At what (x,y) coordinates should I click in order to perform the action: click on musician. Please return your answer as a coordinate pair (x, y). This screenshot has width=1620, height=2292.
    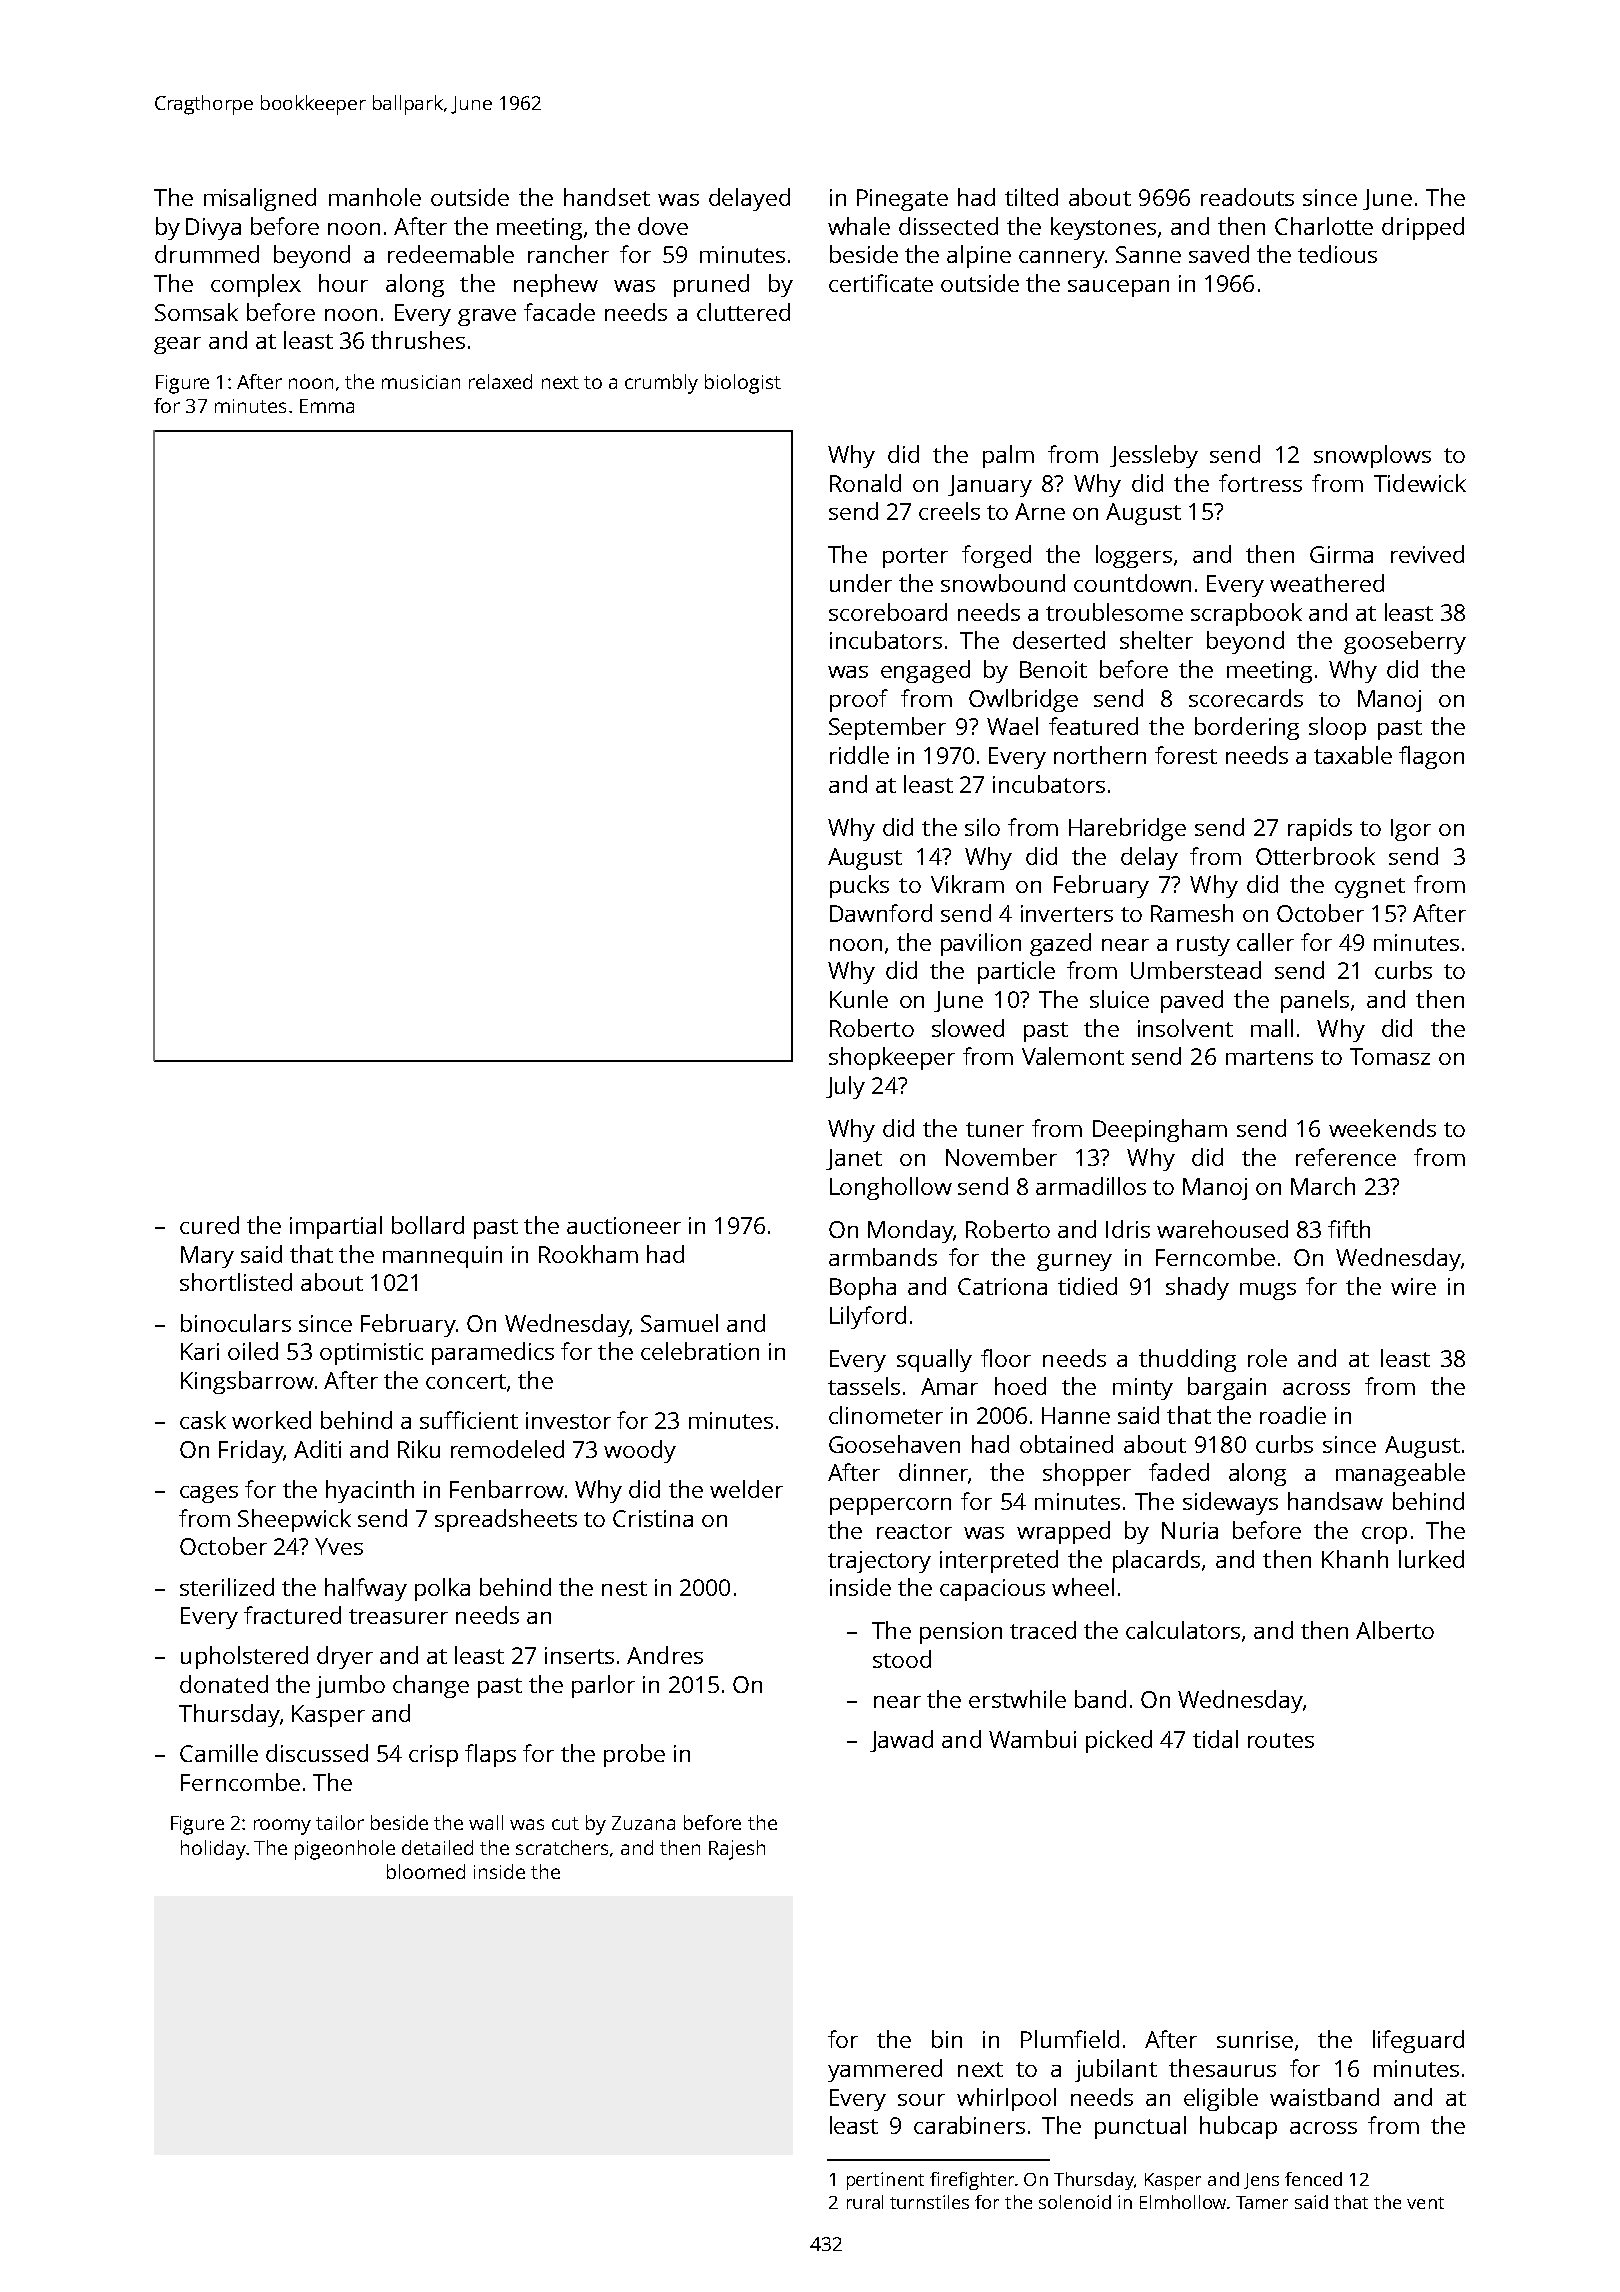
    Looking at the image, I should click on (421, 382).
